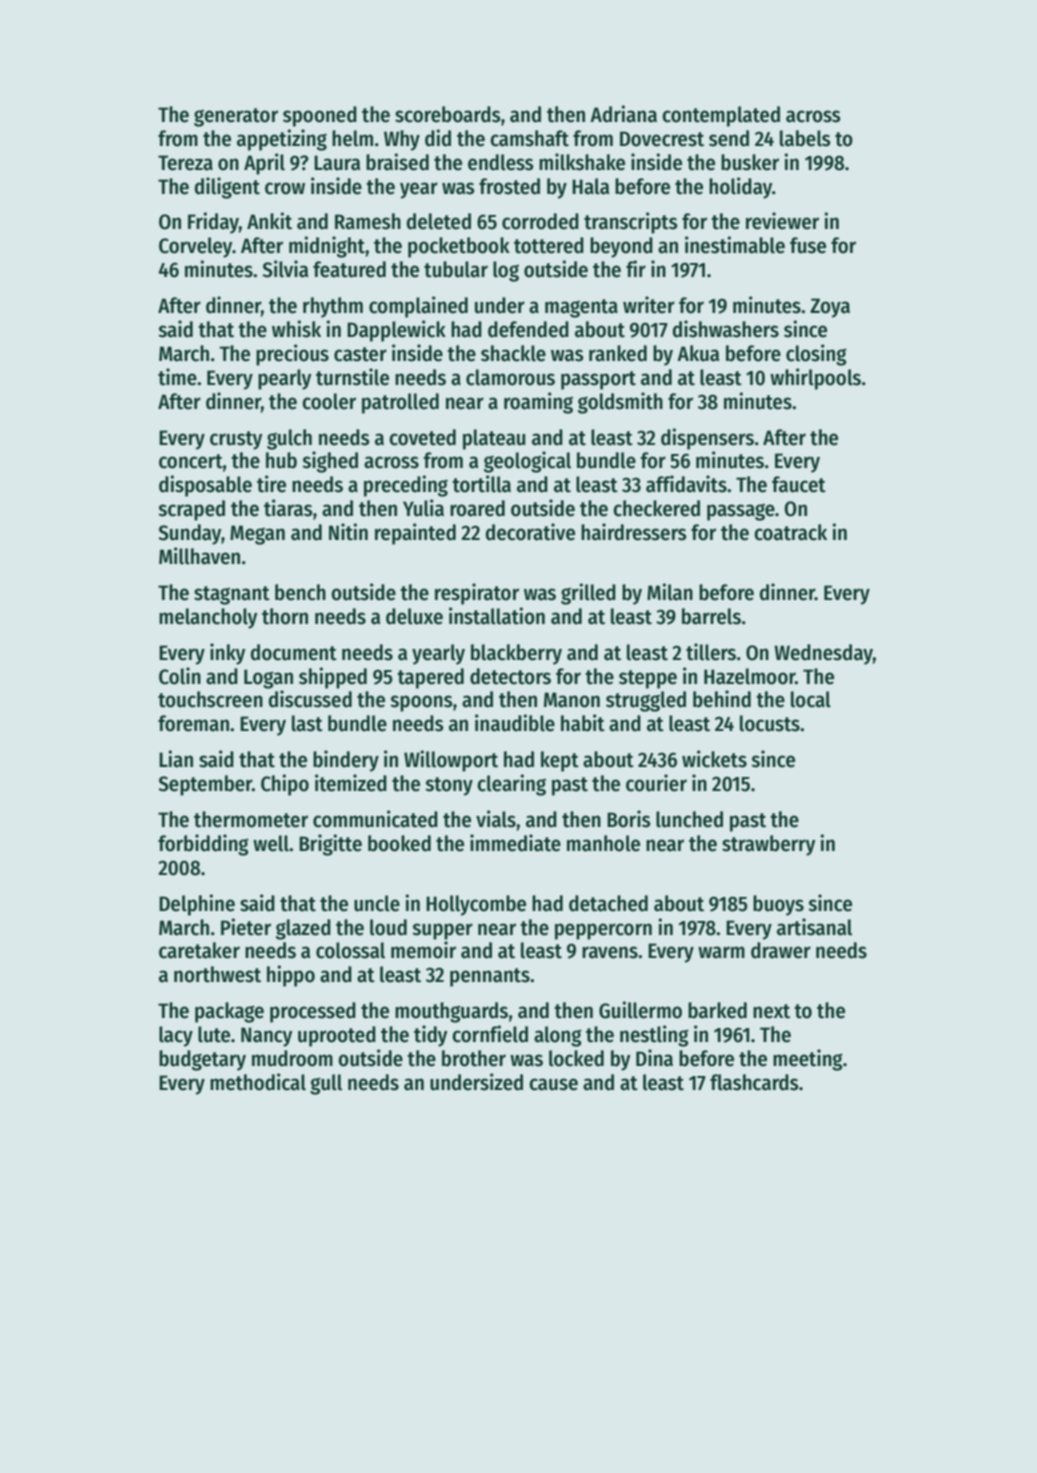 The image size is (1037, 1473). I want to click on detached, so click(608, 903).
